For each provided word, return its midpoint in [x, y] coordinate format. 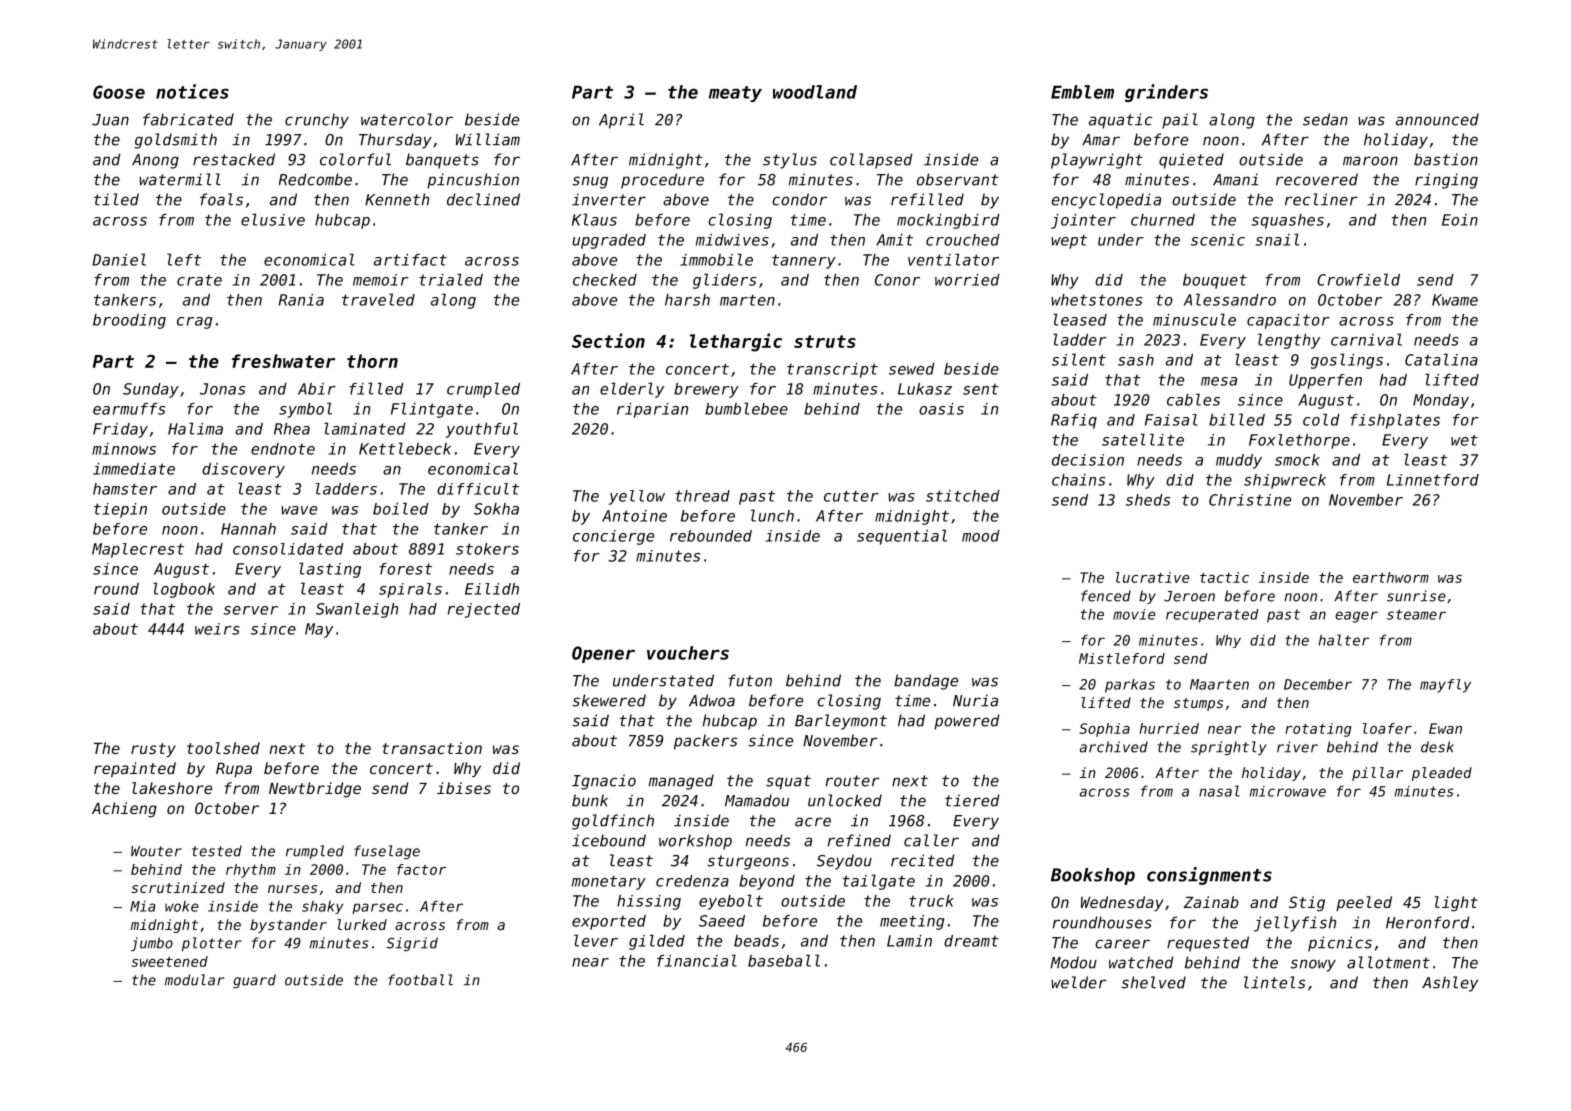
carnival [1366, 339]
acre [813, 822]
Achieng [124, 810]
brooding [129, 321]
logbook [184, 590]
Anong [155, 161]
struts [825, 341]
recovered [1317, 179]
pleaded [1442, 774]
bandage [926, 682]
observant [958, 179]
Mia [142, 906]
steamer [1416, 614]
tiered [972, 800]
